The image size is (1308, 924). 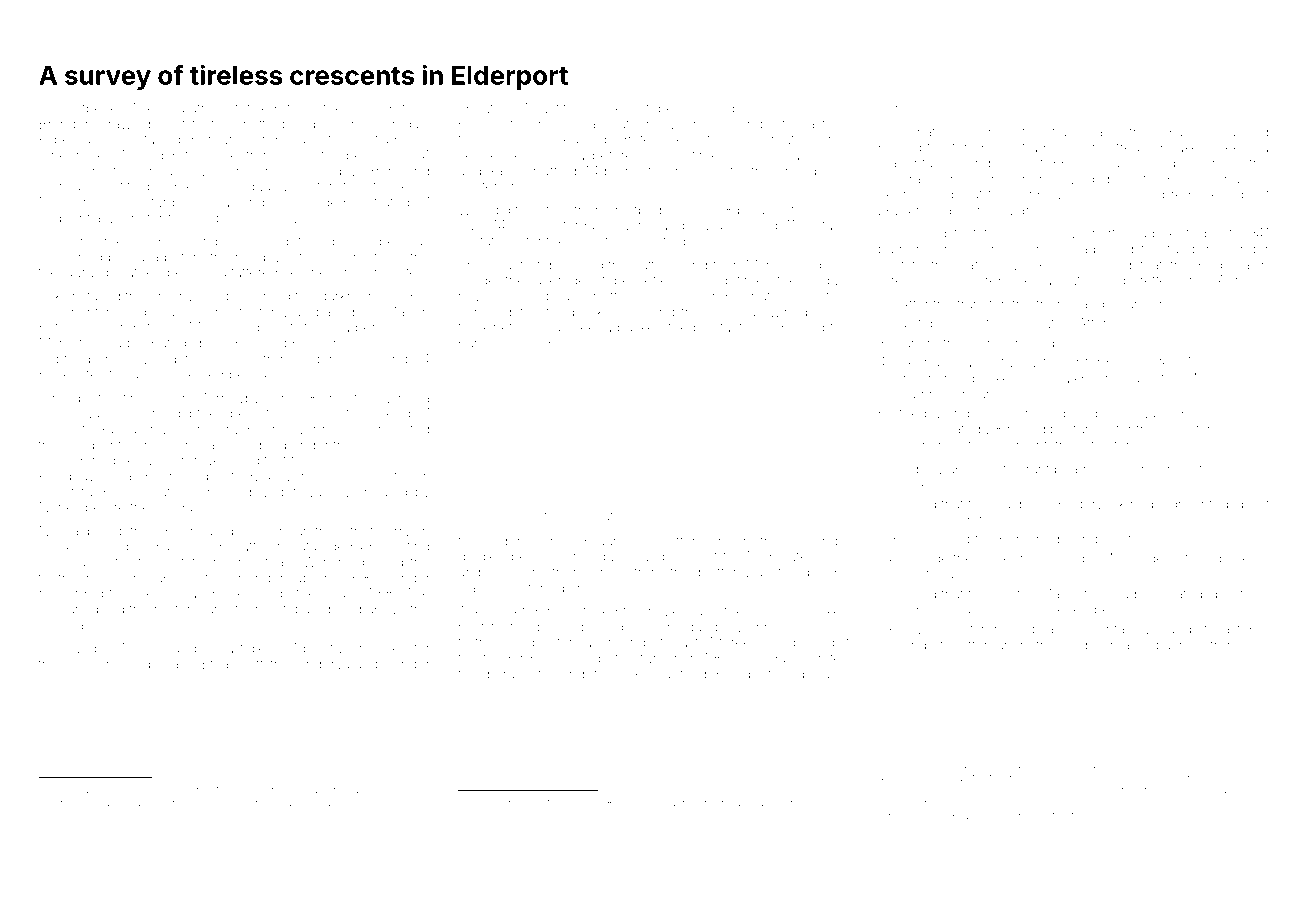 What do you see at coordinates (929, 394) in the page?
I see `hummed` at bounding box center [929, 394].
